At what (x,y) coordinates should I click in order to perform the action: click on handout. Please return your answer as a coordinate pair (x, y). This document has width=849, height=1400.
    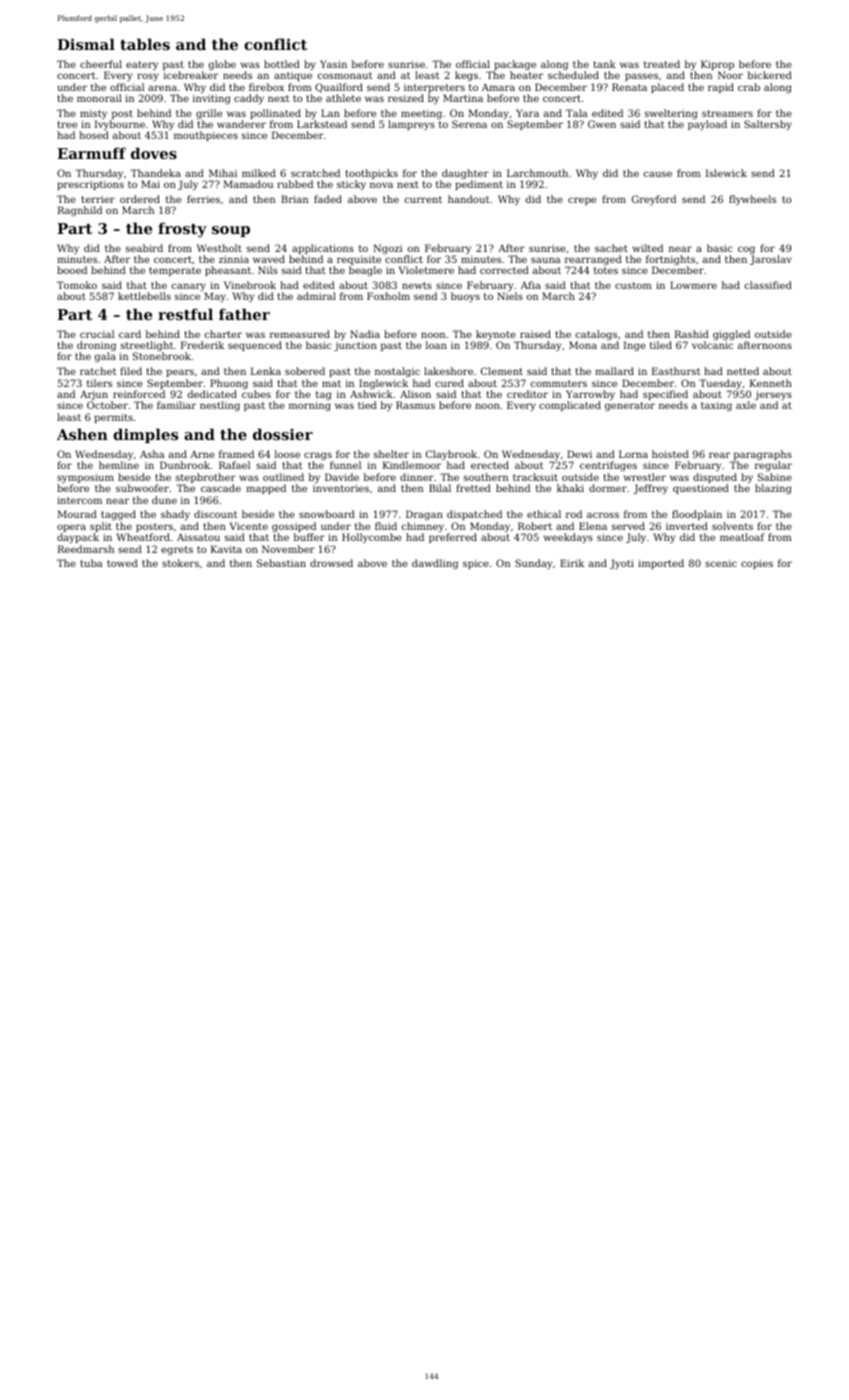
    Looking at the image, I should click on (468, 199).
